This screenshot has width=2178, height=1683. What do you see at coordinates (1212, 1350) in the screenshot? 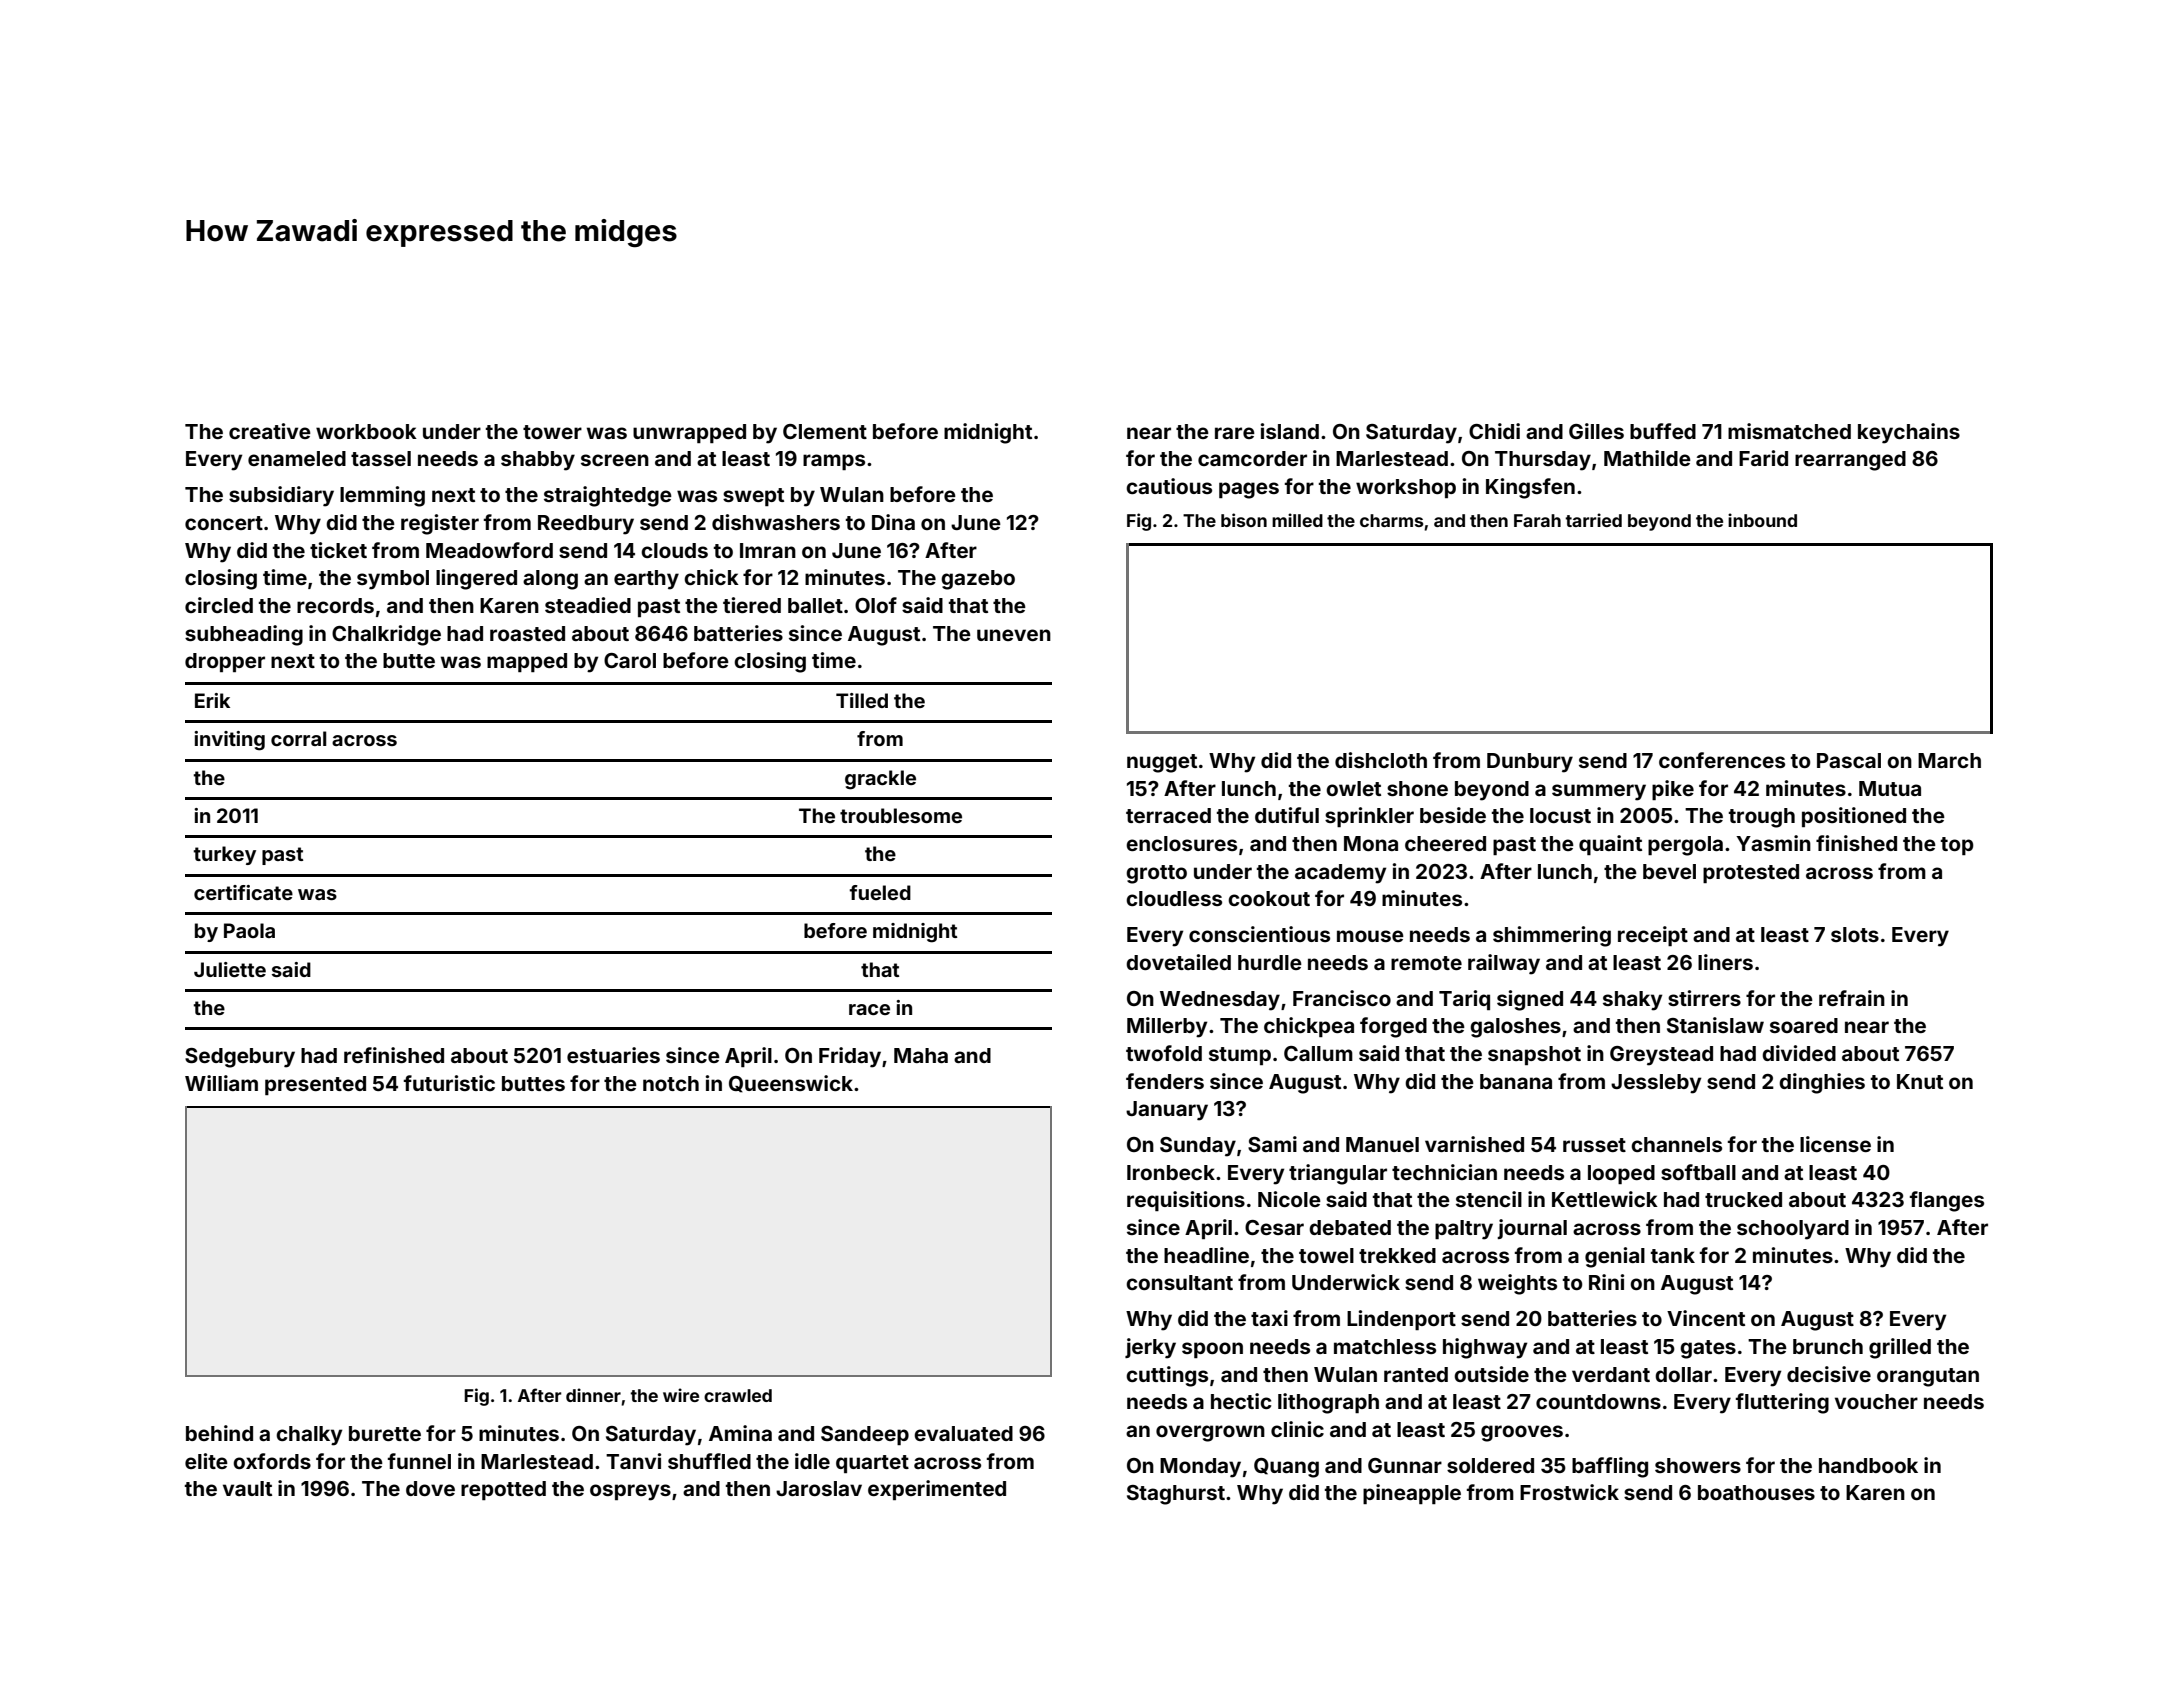
I see `spoon` at bounding box center [1212, 1350].
